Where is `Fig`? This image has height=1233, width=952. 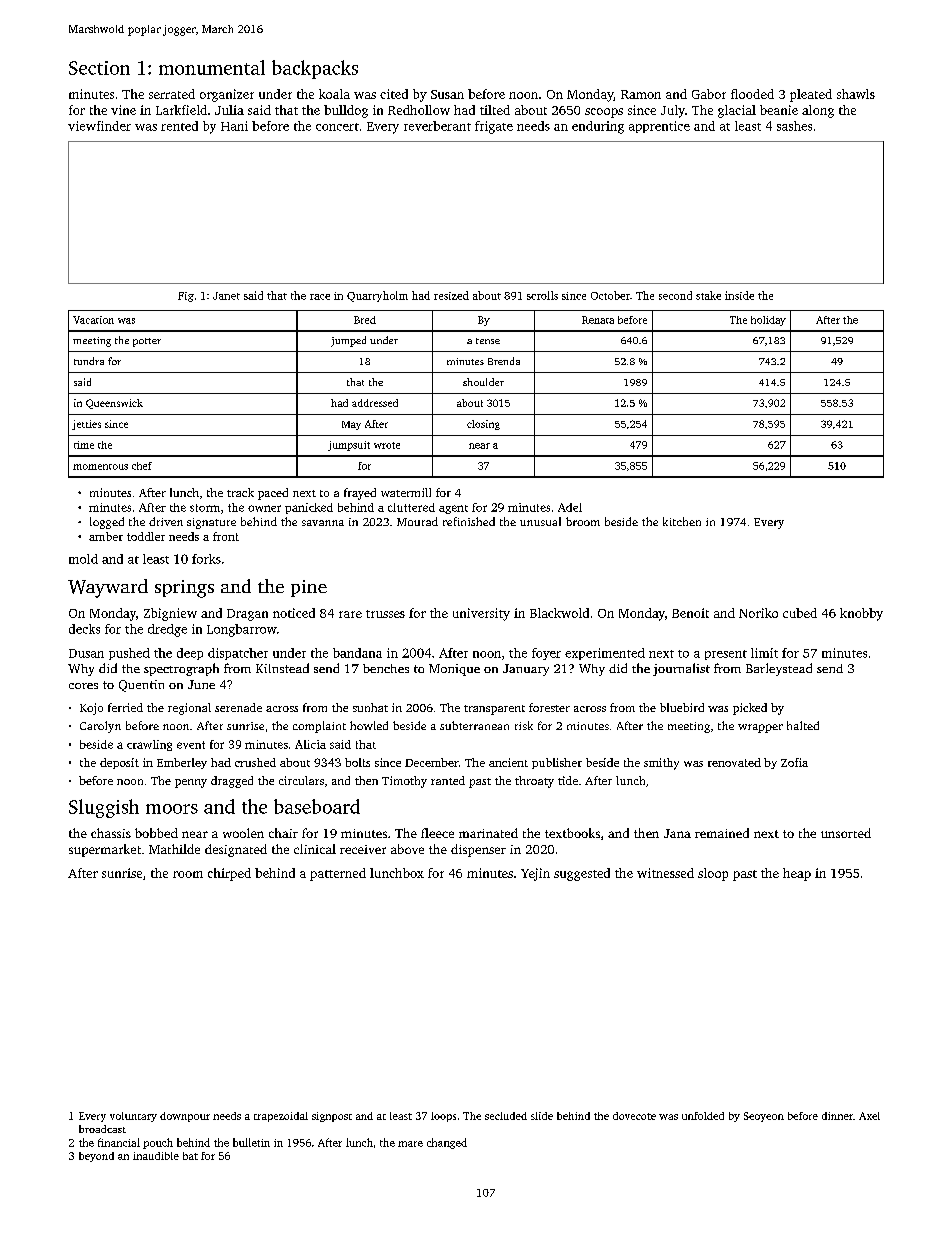
Fig is located at coordinates (186, 297).
